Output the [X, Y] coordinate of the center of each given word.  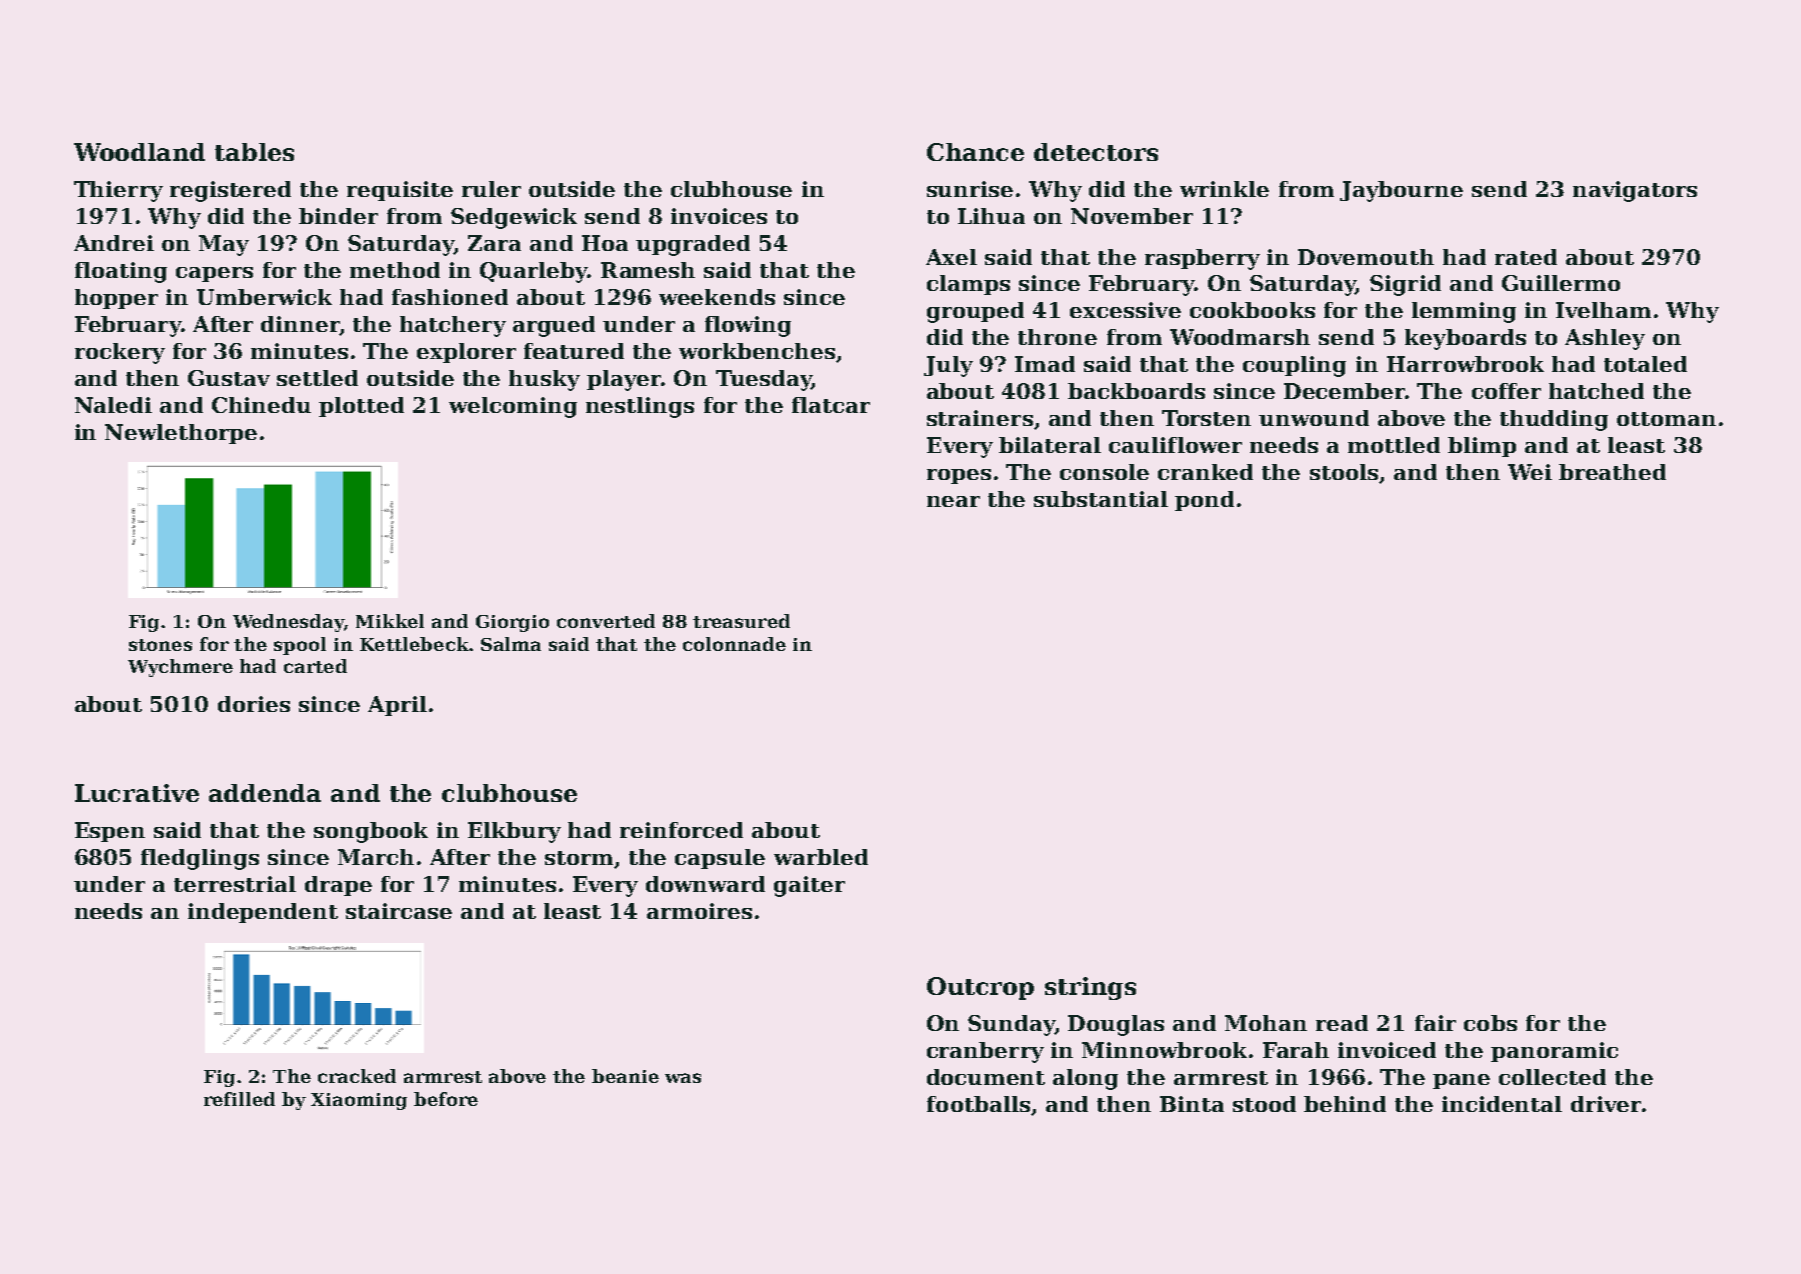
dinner [300, 325]
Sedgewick [514, 218]
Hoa [605, 243]
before [446, 1099]
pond [1204, 501]
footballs [978, 1104]
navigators [1635, 191]
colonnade [734, 644]
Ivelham [1603, 310]
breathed [1612, 472]
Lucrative [137, 793]
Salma [511, 644]
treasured [741, 621]
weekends [717, 297]
